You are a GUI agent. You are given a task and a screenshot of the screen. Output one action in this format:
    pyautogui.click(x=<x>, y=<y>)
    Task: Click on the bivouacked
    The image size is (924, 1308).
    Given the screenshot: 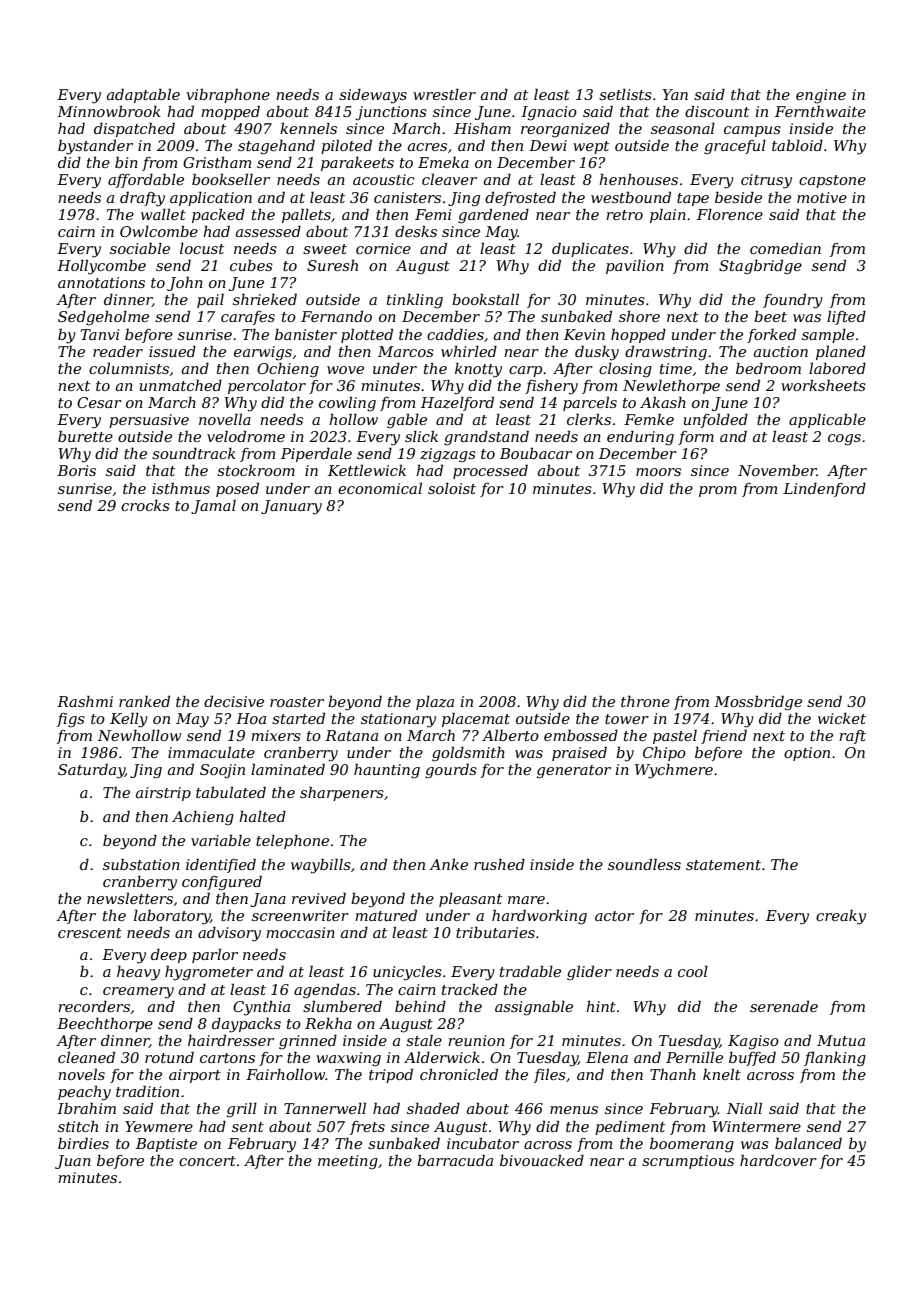 What is the action you would take?
    pyautogui.click(x=542, y=1160)
